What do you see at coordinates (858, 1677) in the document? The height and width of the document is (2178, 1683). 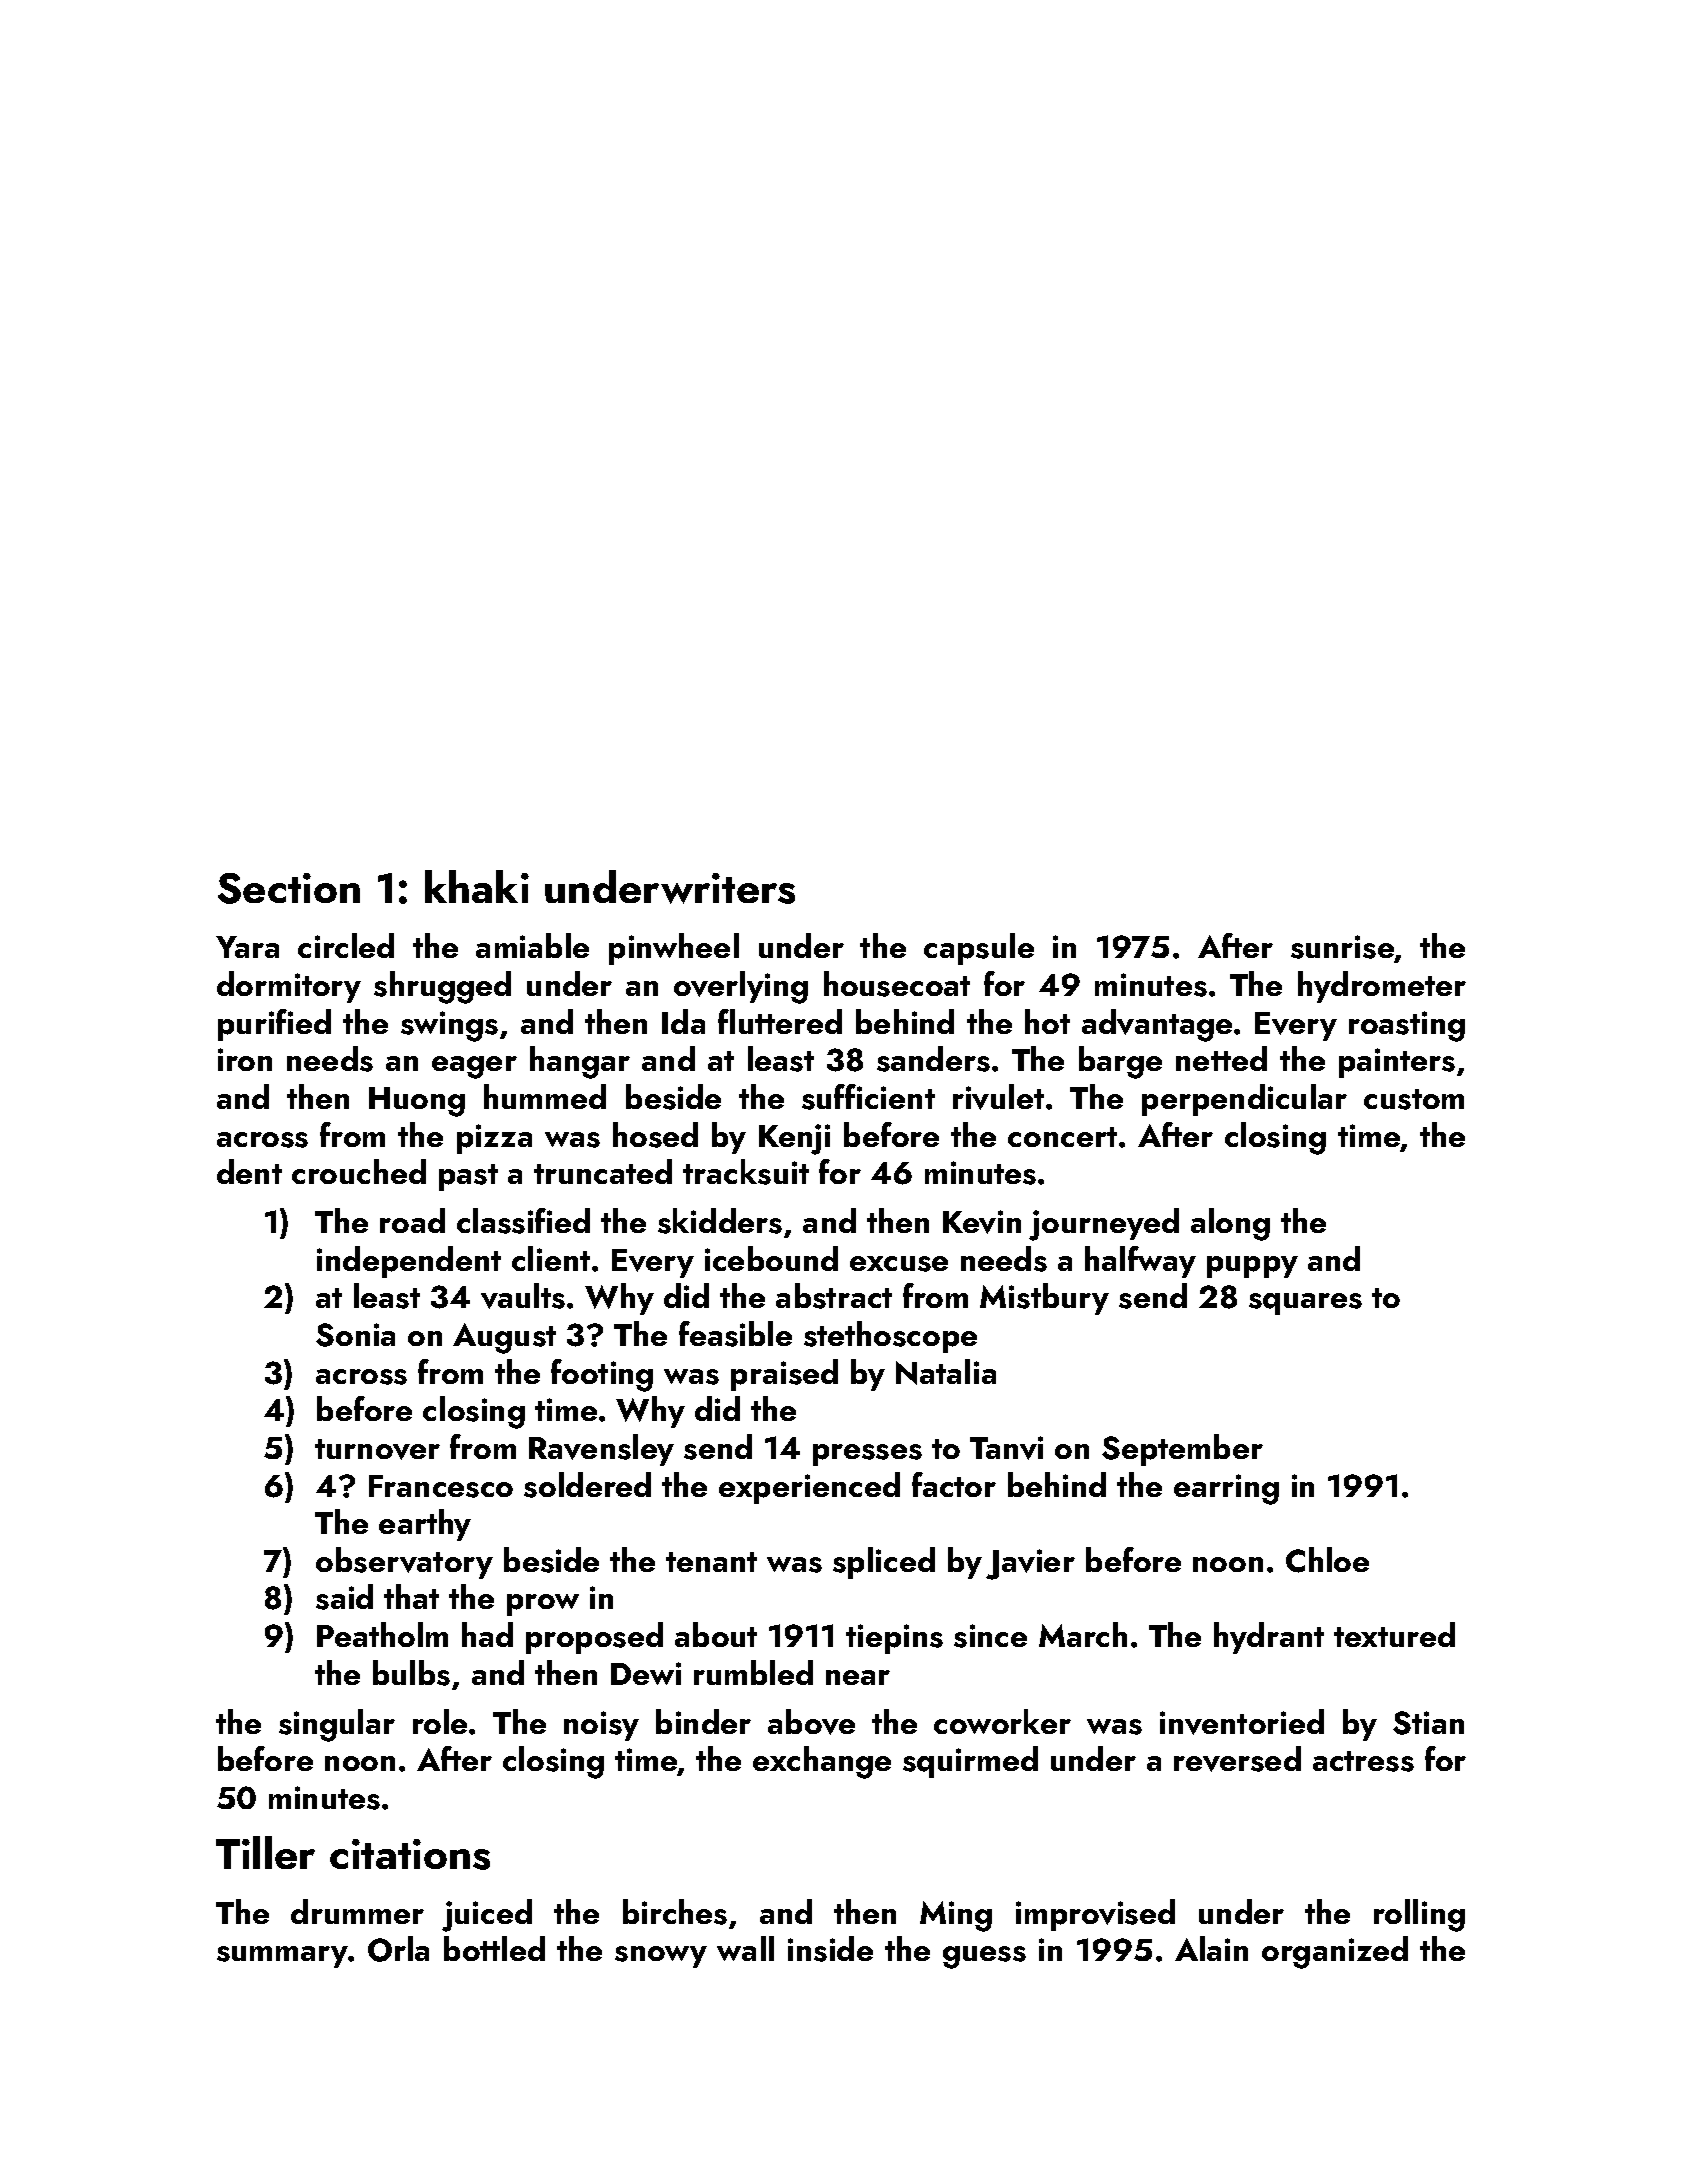 I see `near` at bounding box center [858, 1677].
